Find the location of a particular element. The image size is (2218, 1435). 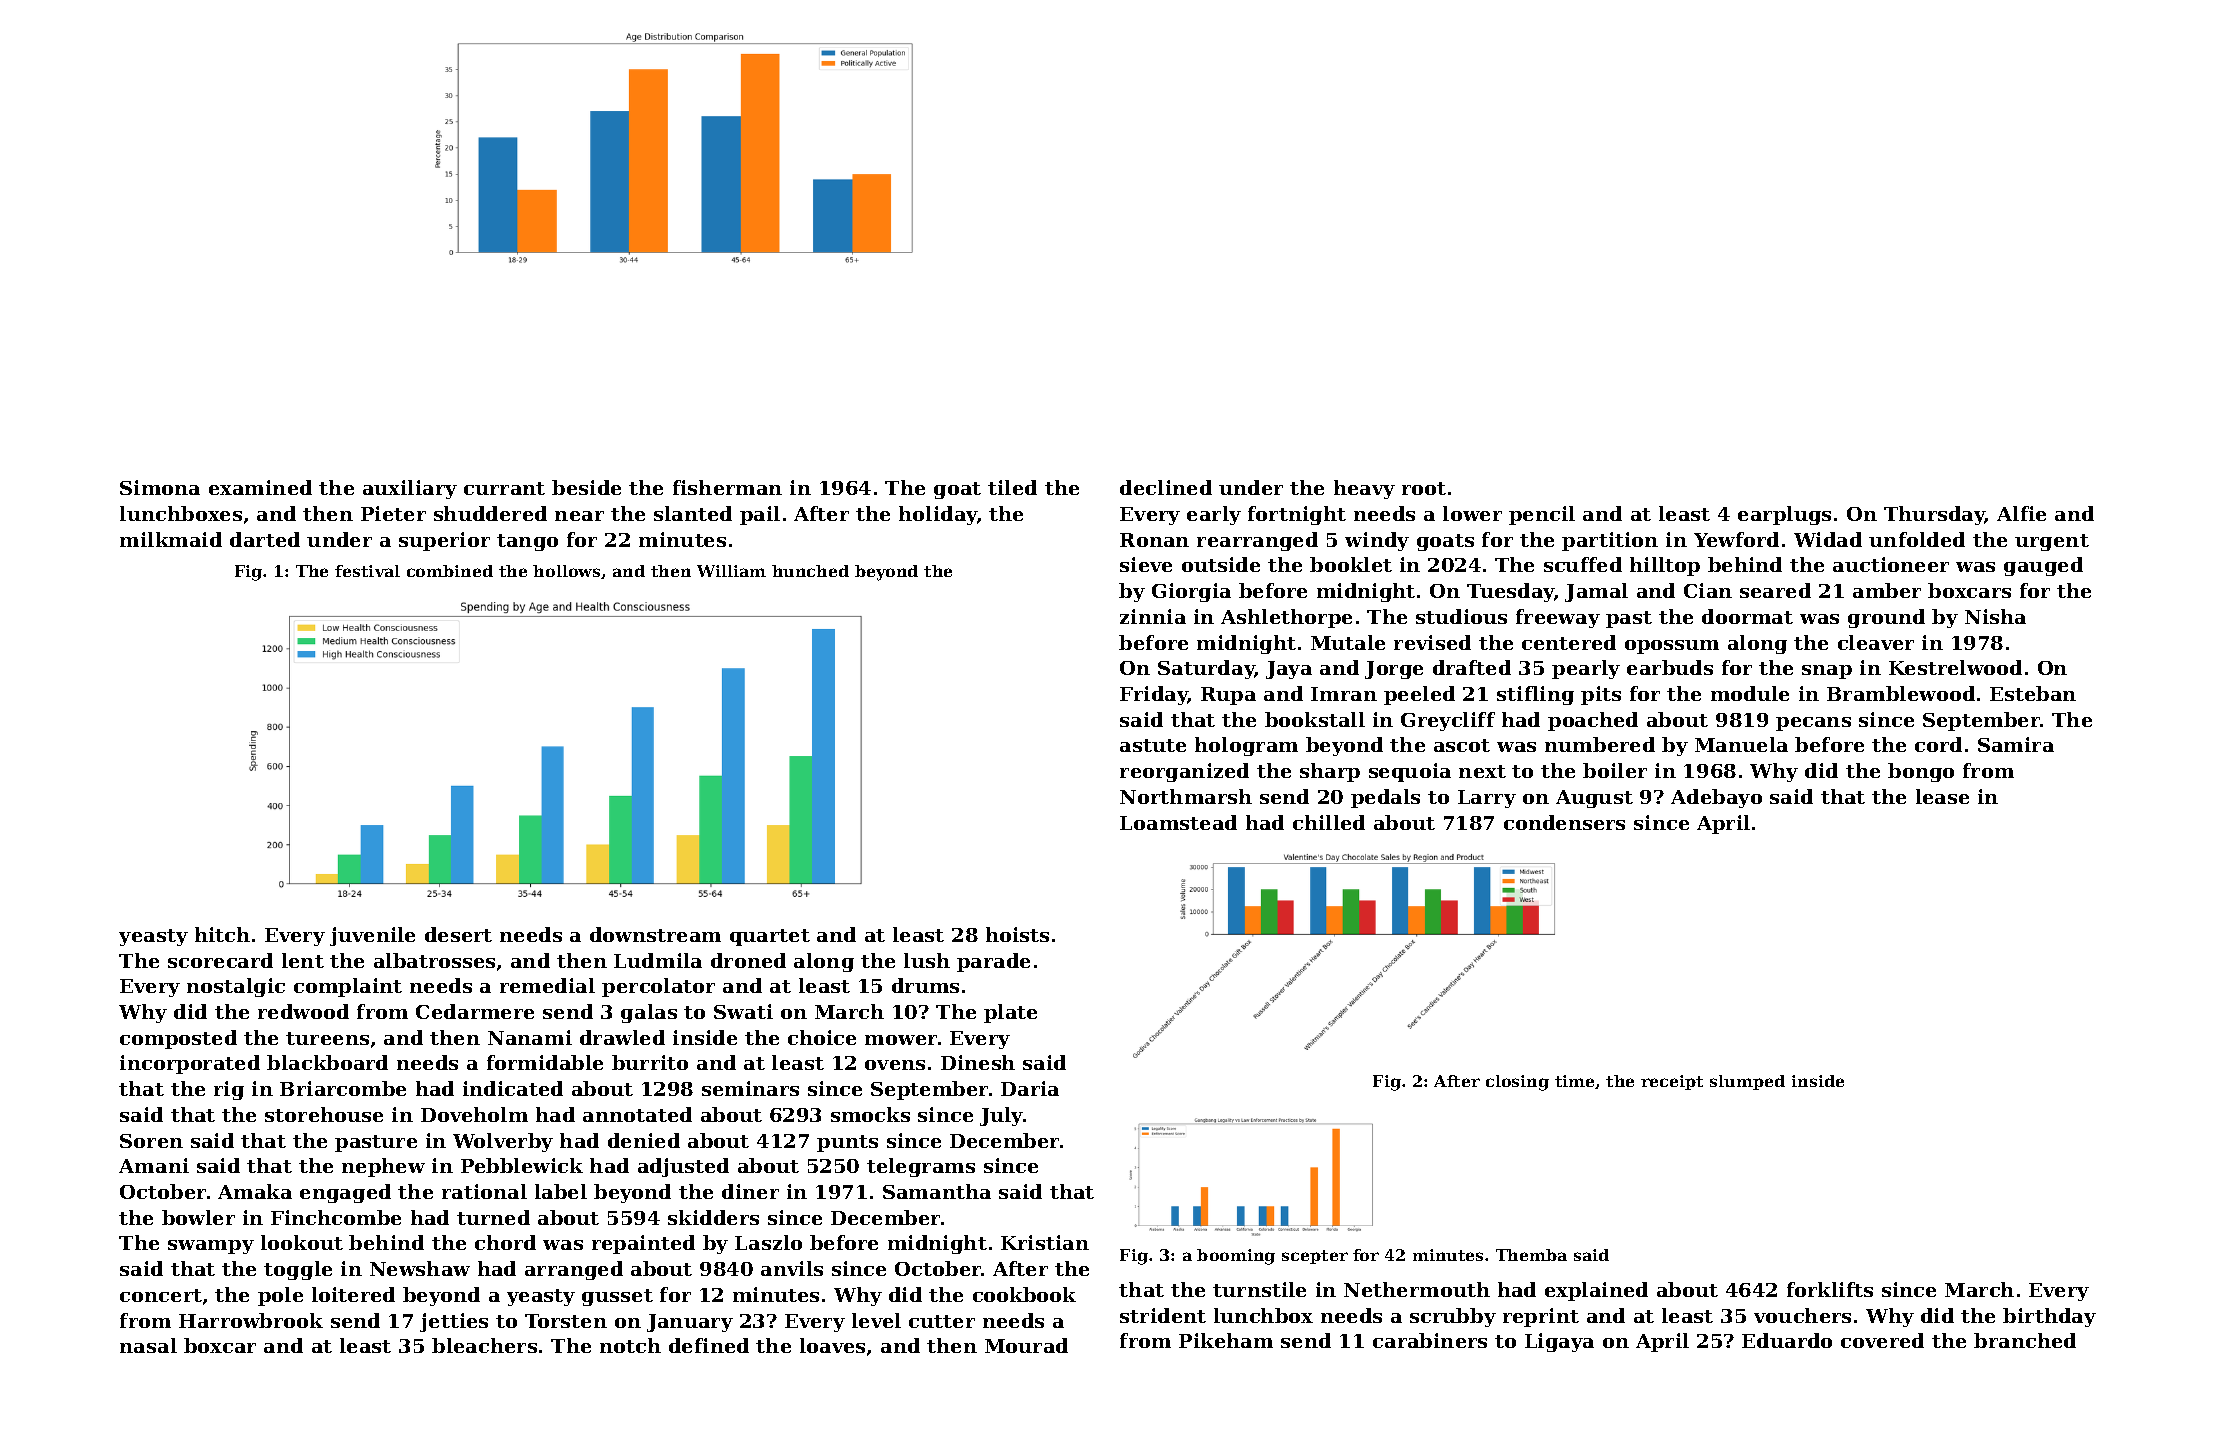

fortnight is located at coordinates (1297, 515).
